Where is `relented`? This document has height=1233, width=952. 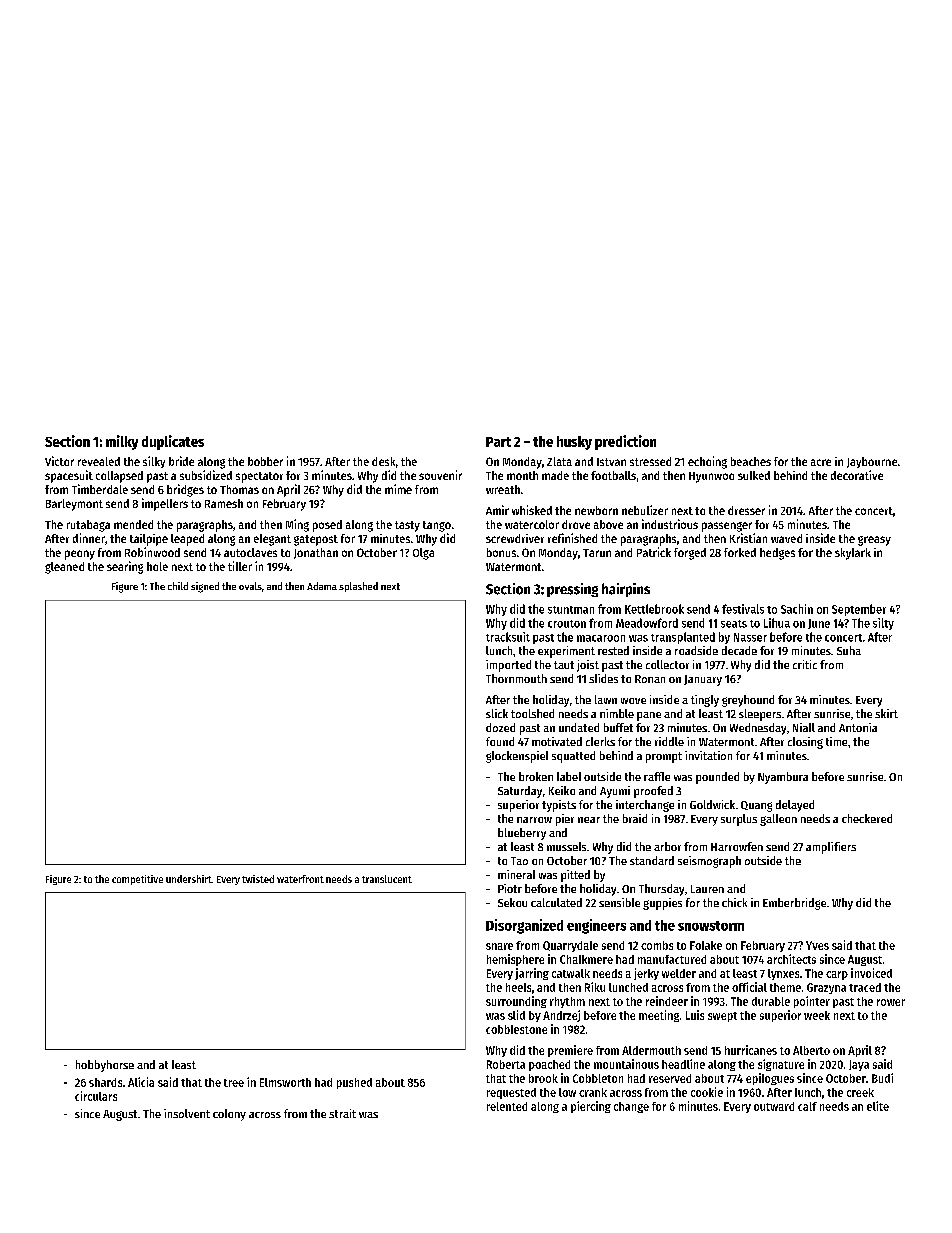 relented is located at coordinates (507, 1106).
